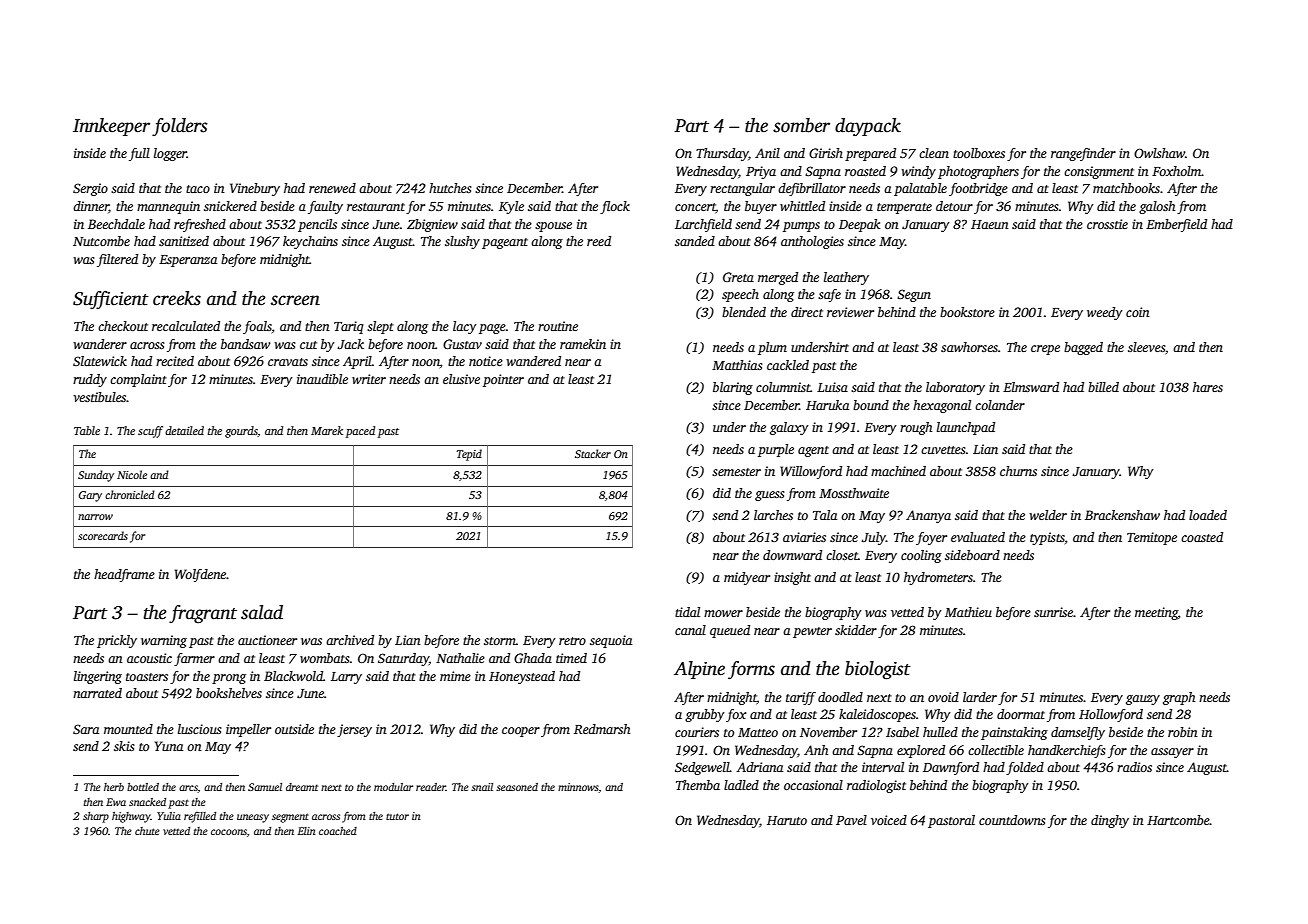  Describe the element at coordinates (767, 153) in the document. I see `Anil` at that location.
